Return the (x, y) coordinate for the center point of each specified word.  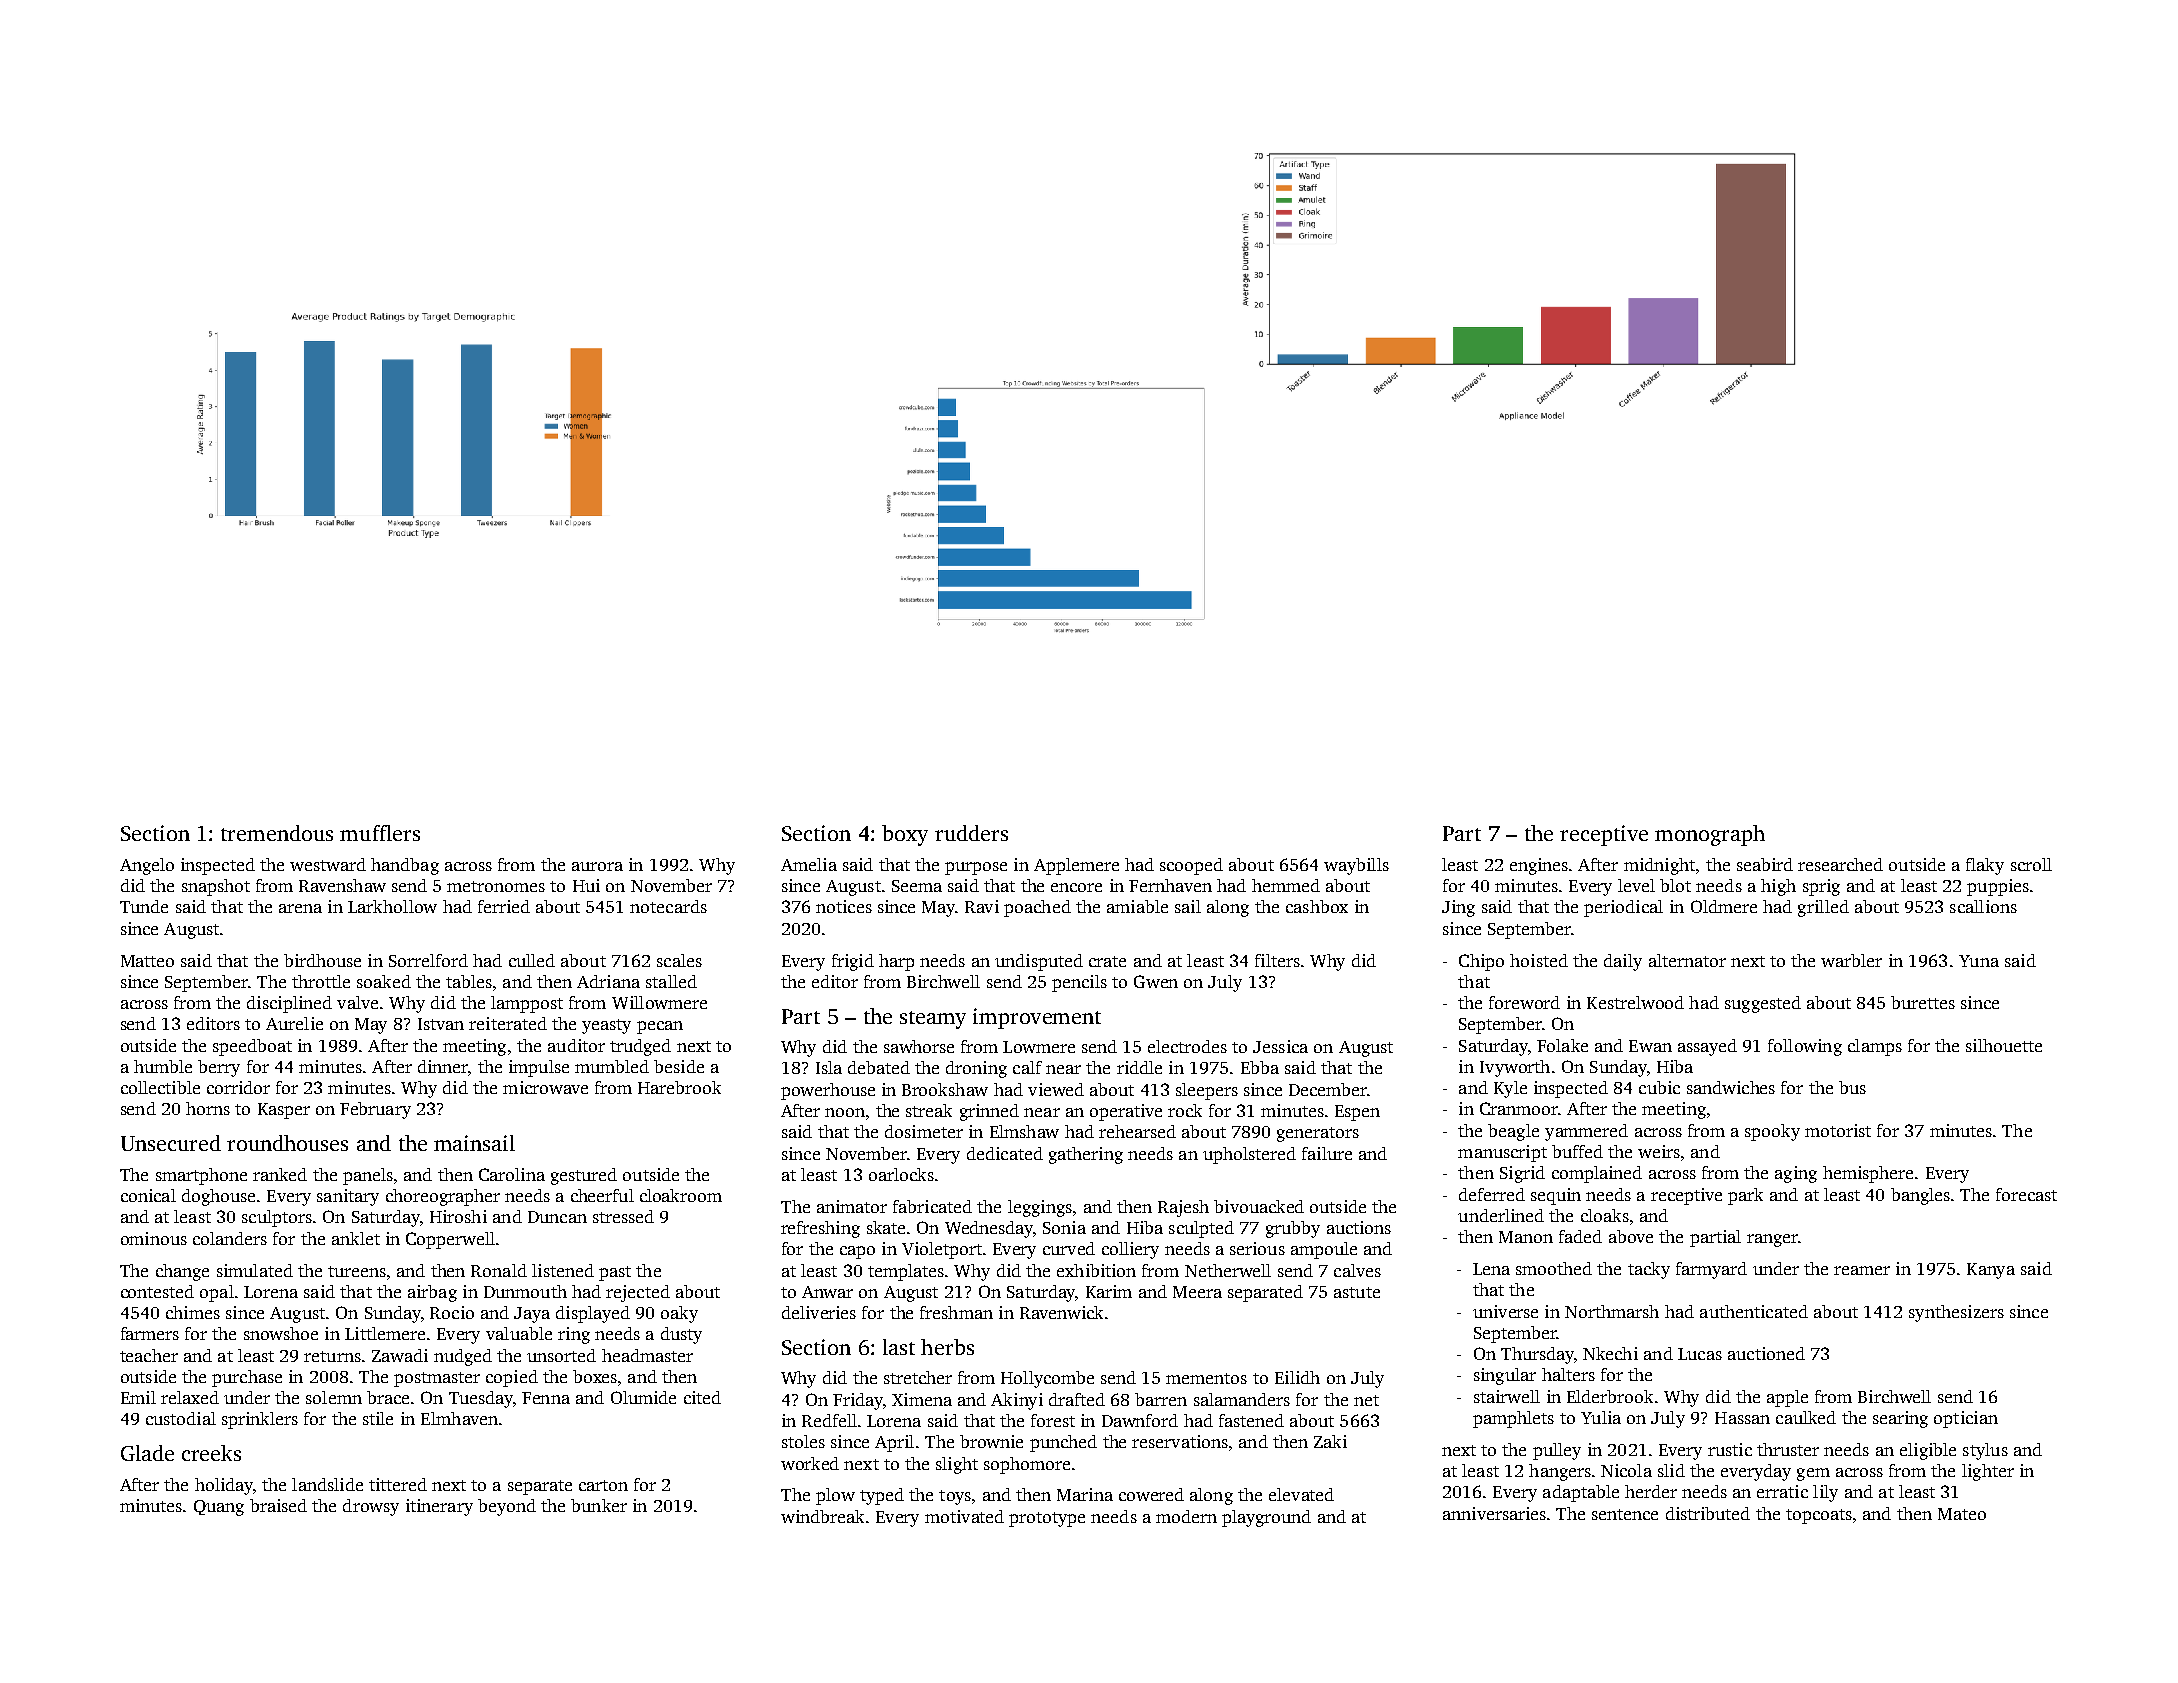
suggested (1763, 1004)
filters (1277, 960)
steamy (933, 1020)
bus (1852, 1087)
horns (208, 1108)
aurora (597, 866)
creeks (211, 1453)
